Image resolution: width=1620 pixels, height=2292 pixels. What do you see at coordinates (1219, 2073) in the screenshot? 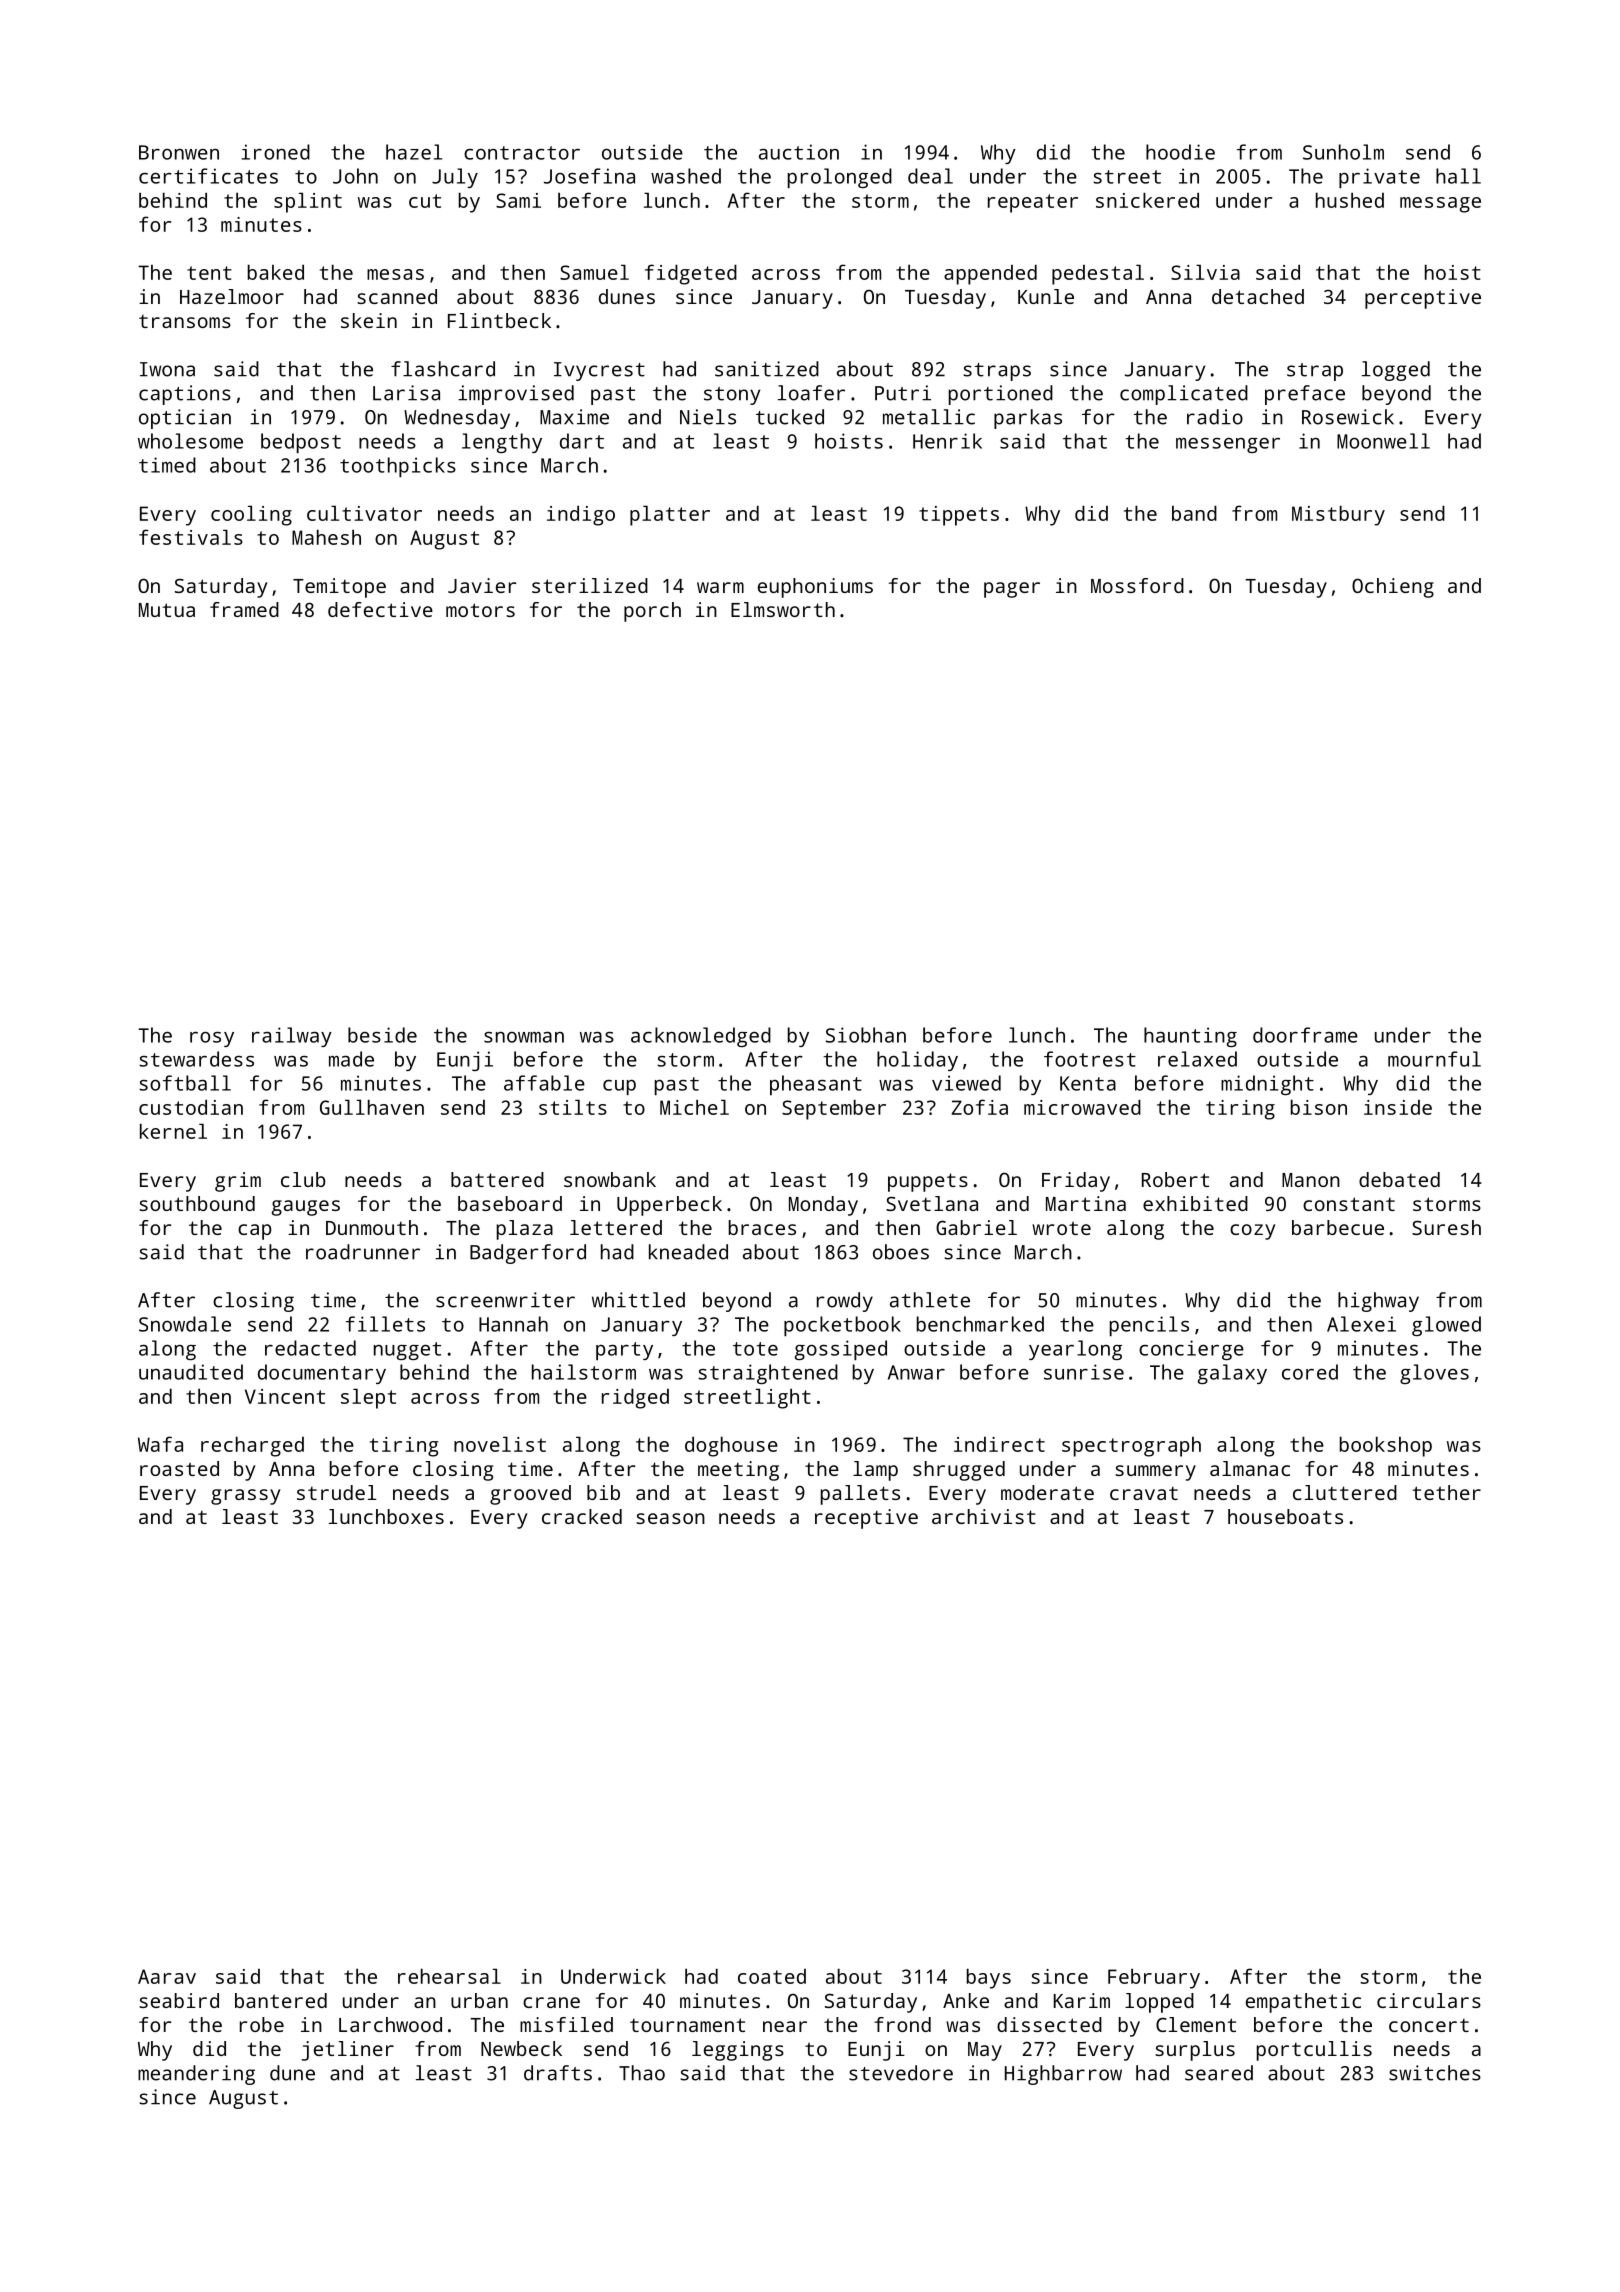
I see `seared` at bounding box center [1219, 2073].
